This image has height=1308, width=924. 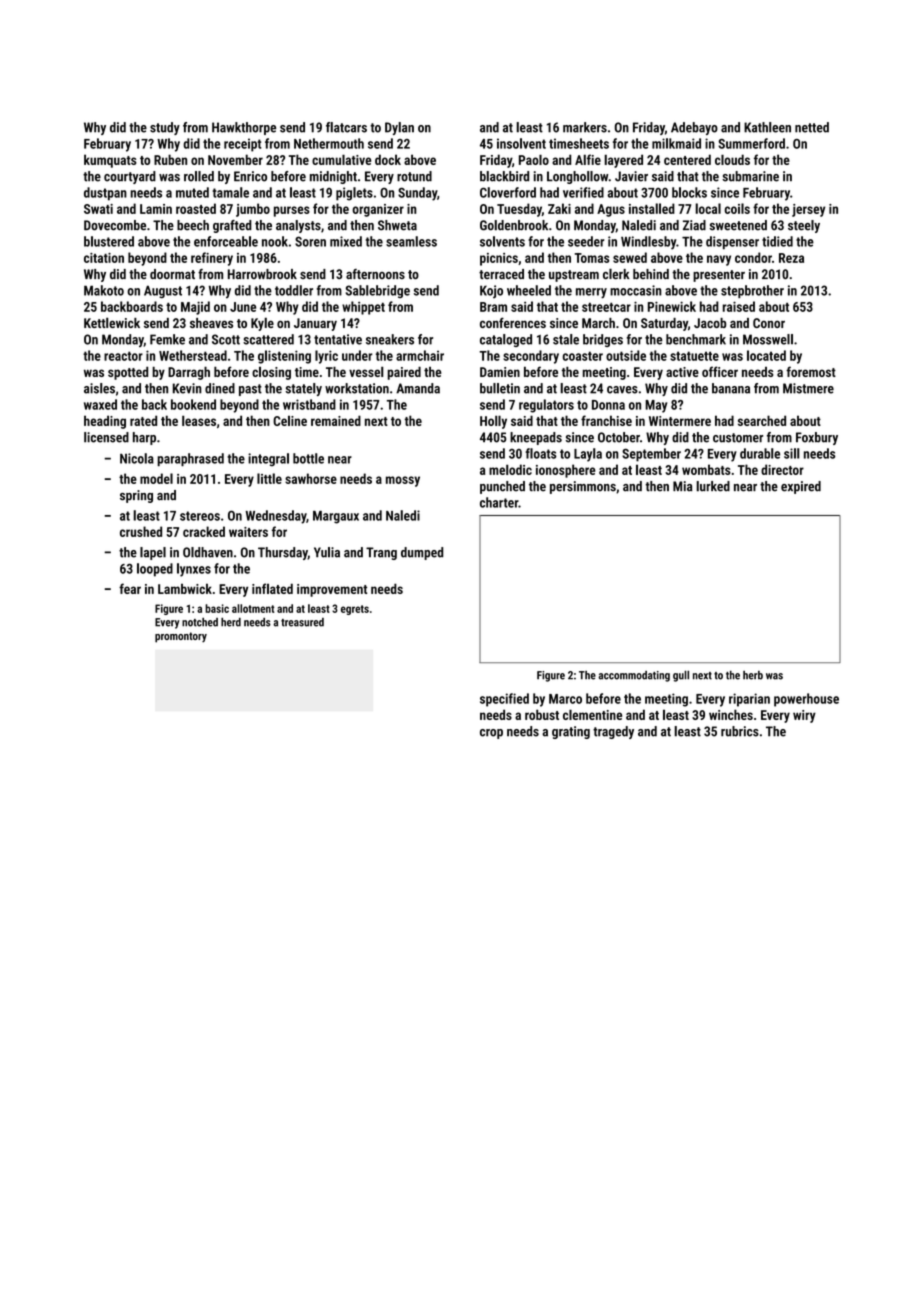 What do you see at coordinates (694, 128) in the image?
I see `Adebayo` at bounding box center [694, 128].
